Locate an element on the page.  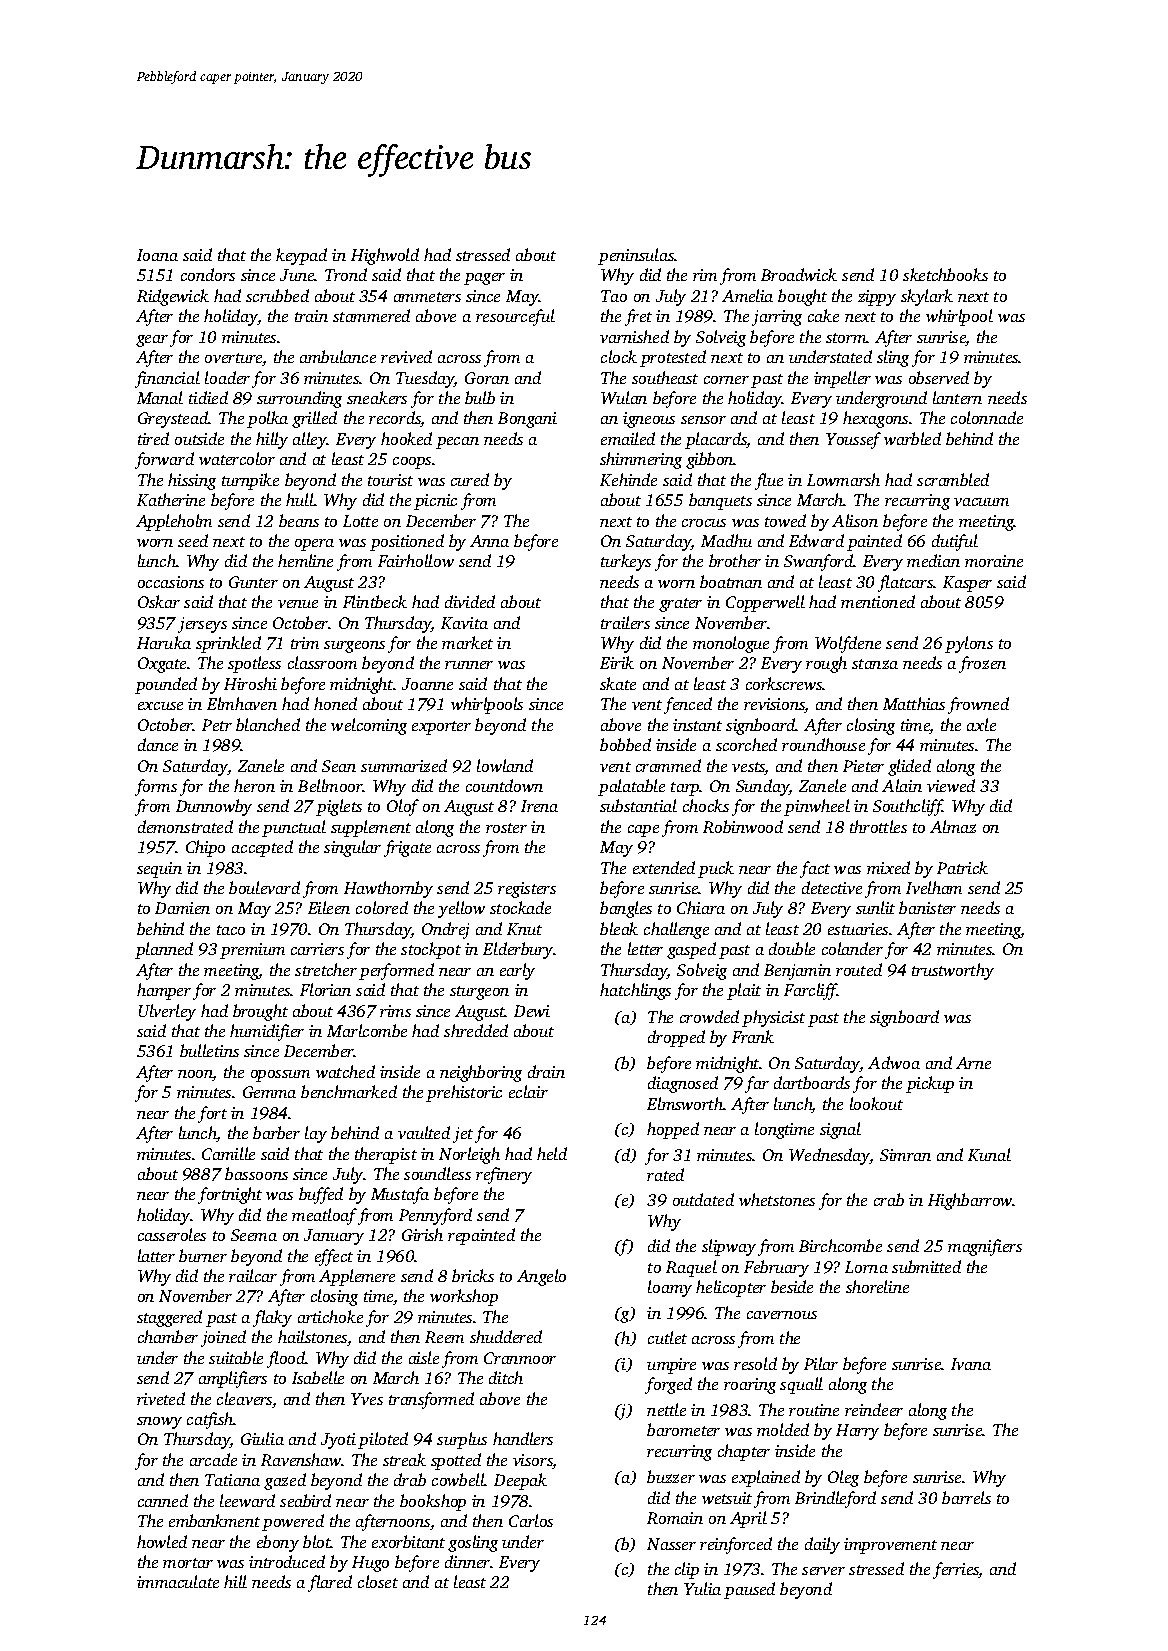
estuaries is located at coordinates (858, 929).
